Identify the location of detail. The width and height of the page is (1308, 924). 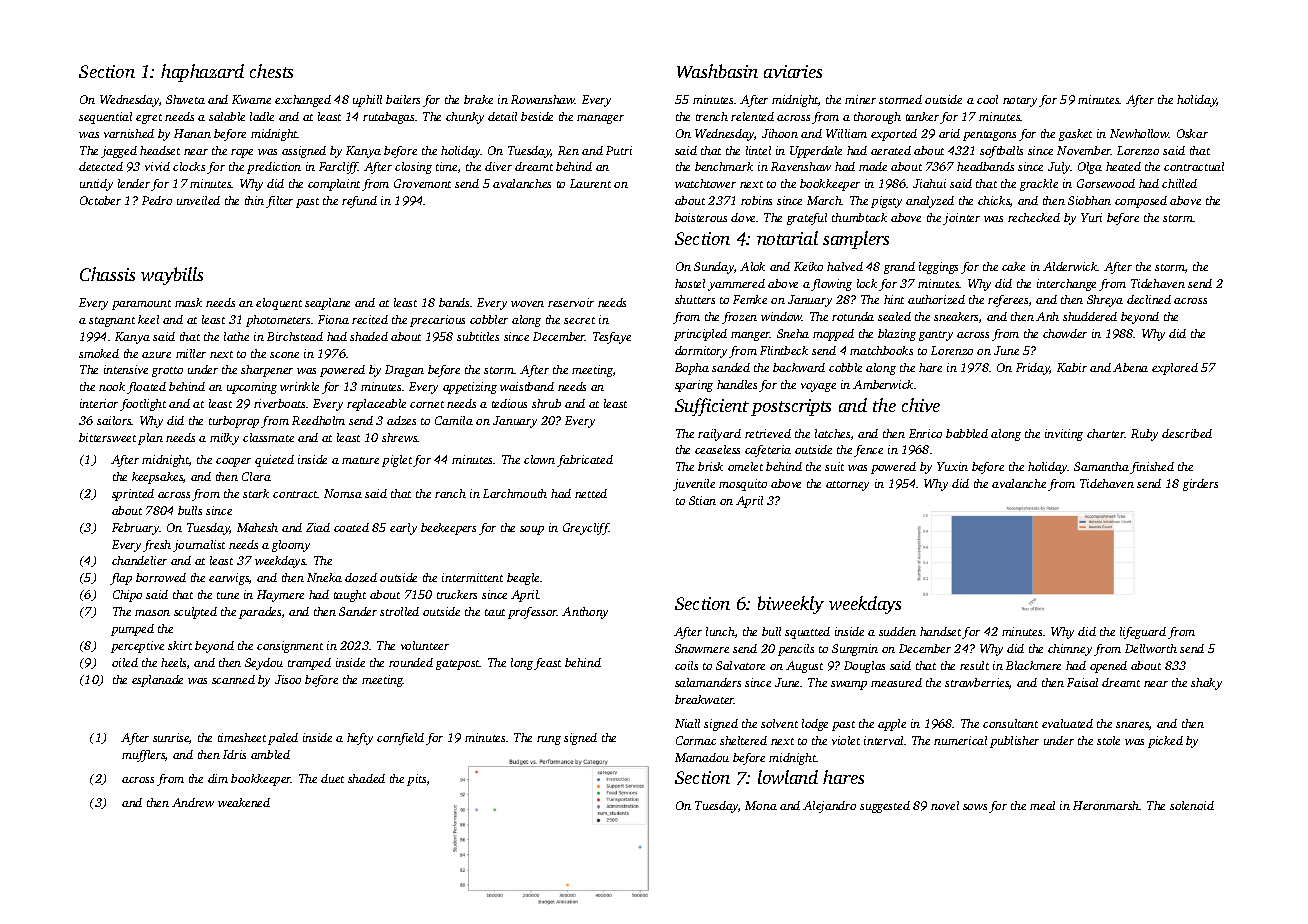
(502, 116).
